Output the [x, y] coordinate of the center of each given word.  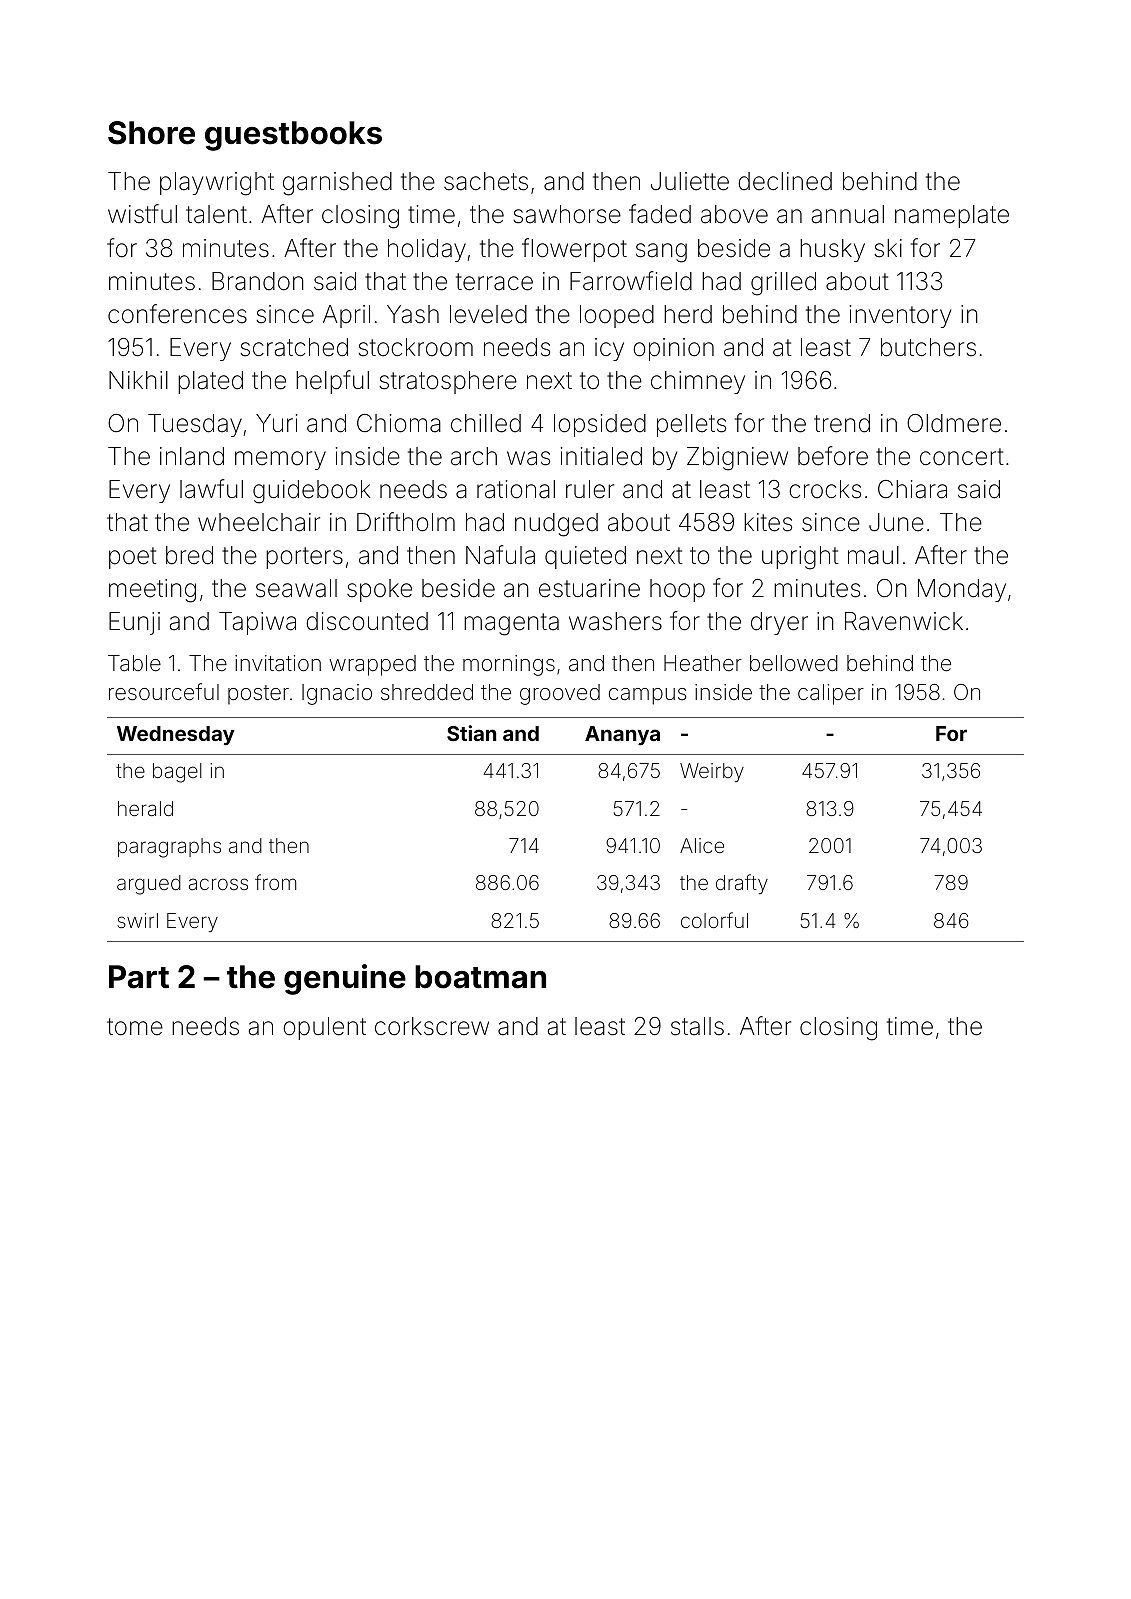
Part [139, 977]
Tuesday [195, 425]
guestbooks [293, 136]
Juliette [690, 181]
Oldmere [954, 423]
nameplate [952, 216]
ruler [590, 489]
